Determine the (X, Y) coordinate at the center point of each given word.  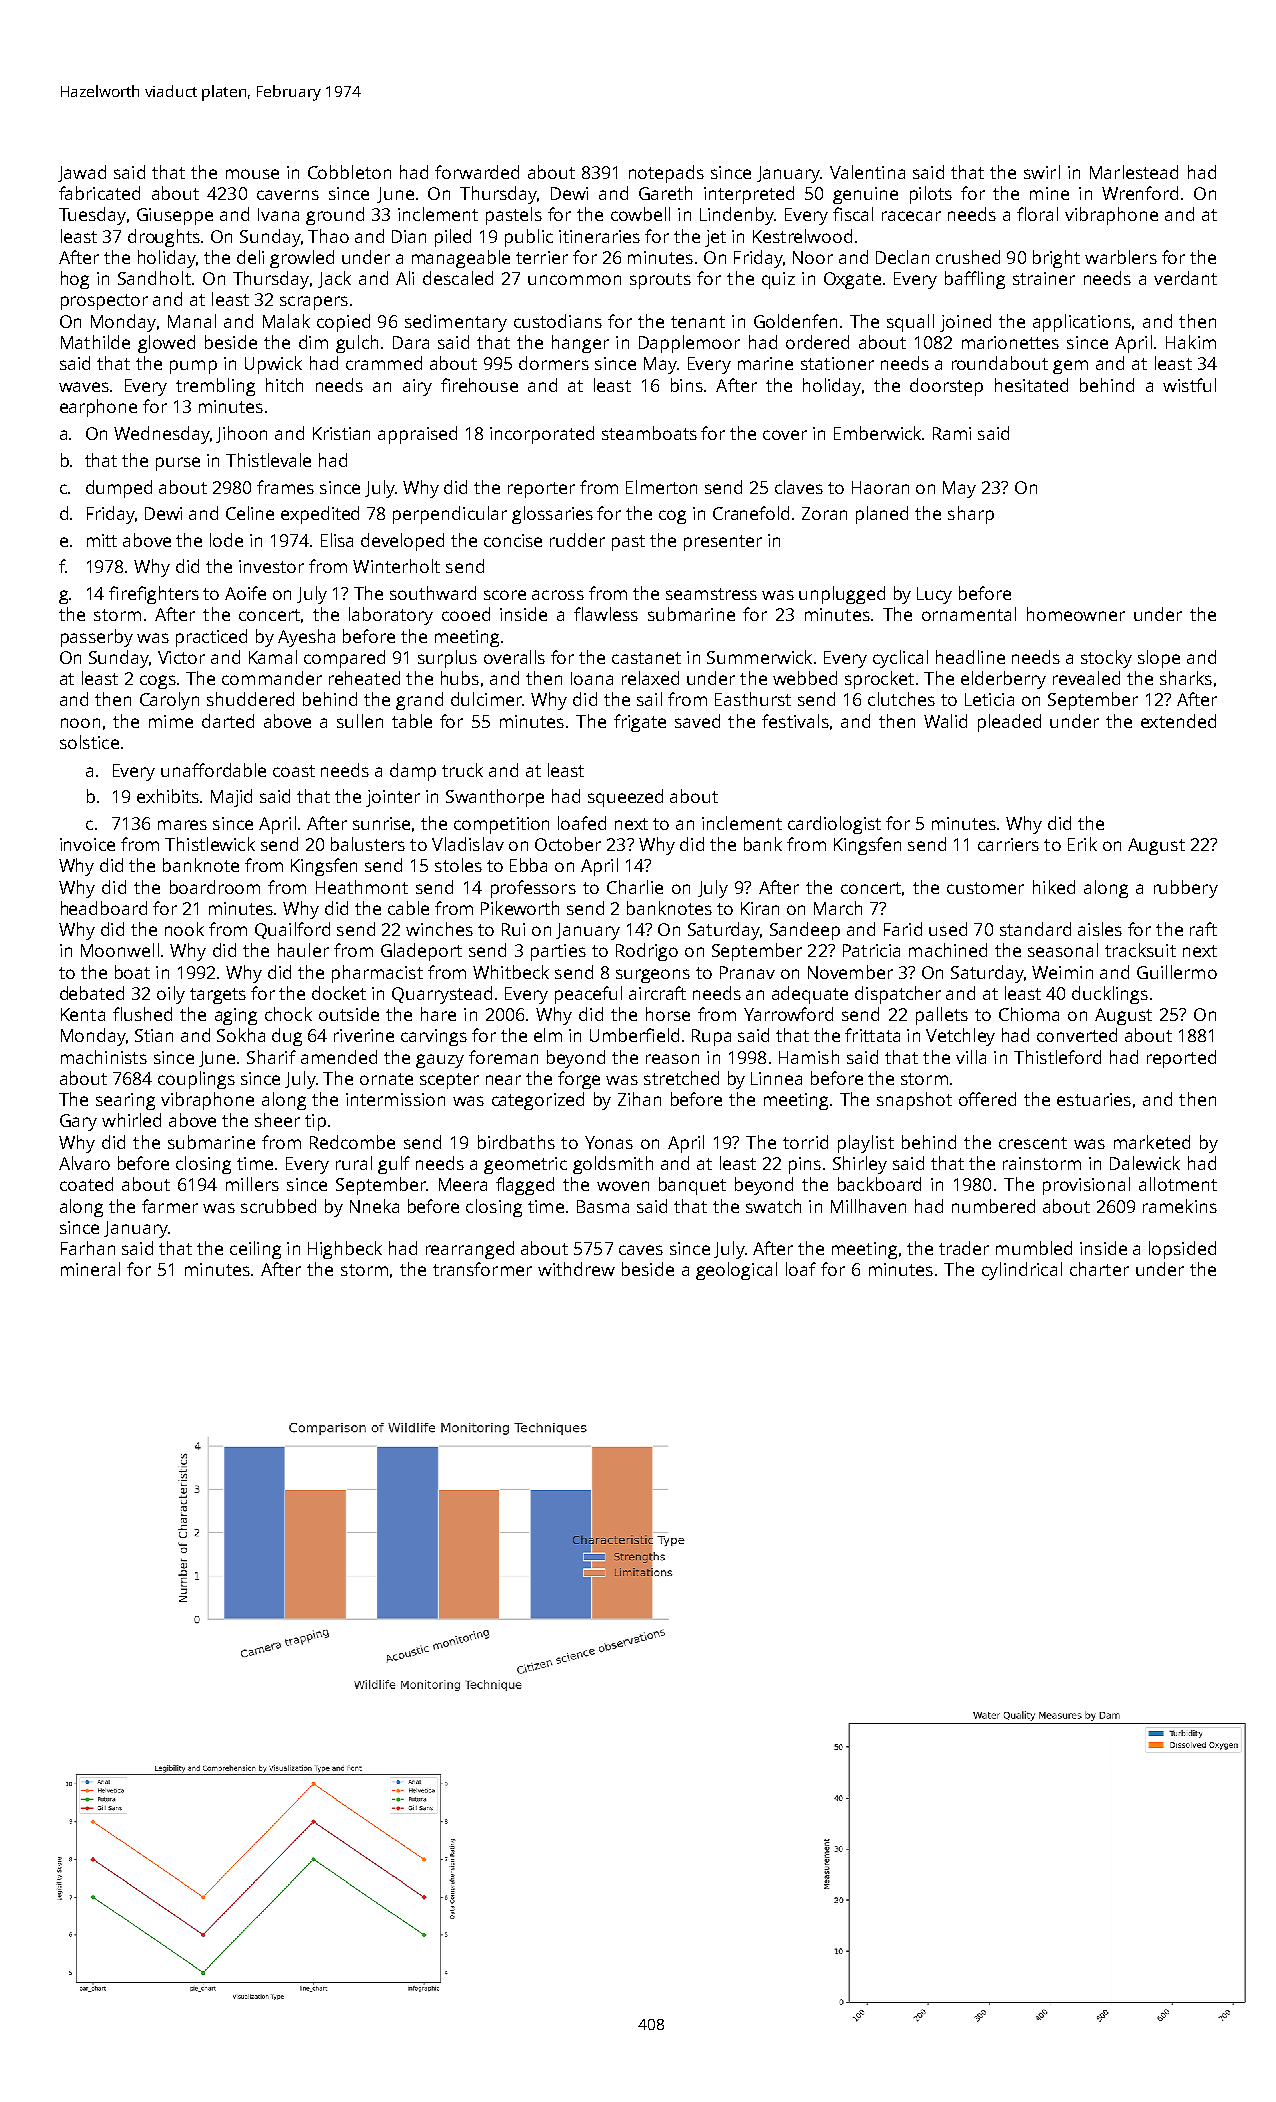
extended (1178, 721)
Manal (192, 321)
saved (697, 721)
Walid (945, 721)
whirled (131, 1120)
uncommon (574, 280)
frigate (640, 723)
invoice (87, 844)
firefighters (154, 595)
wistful (1189, 385)
